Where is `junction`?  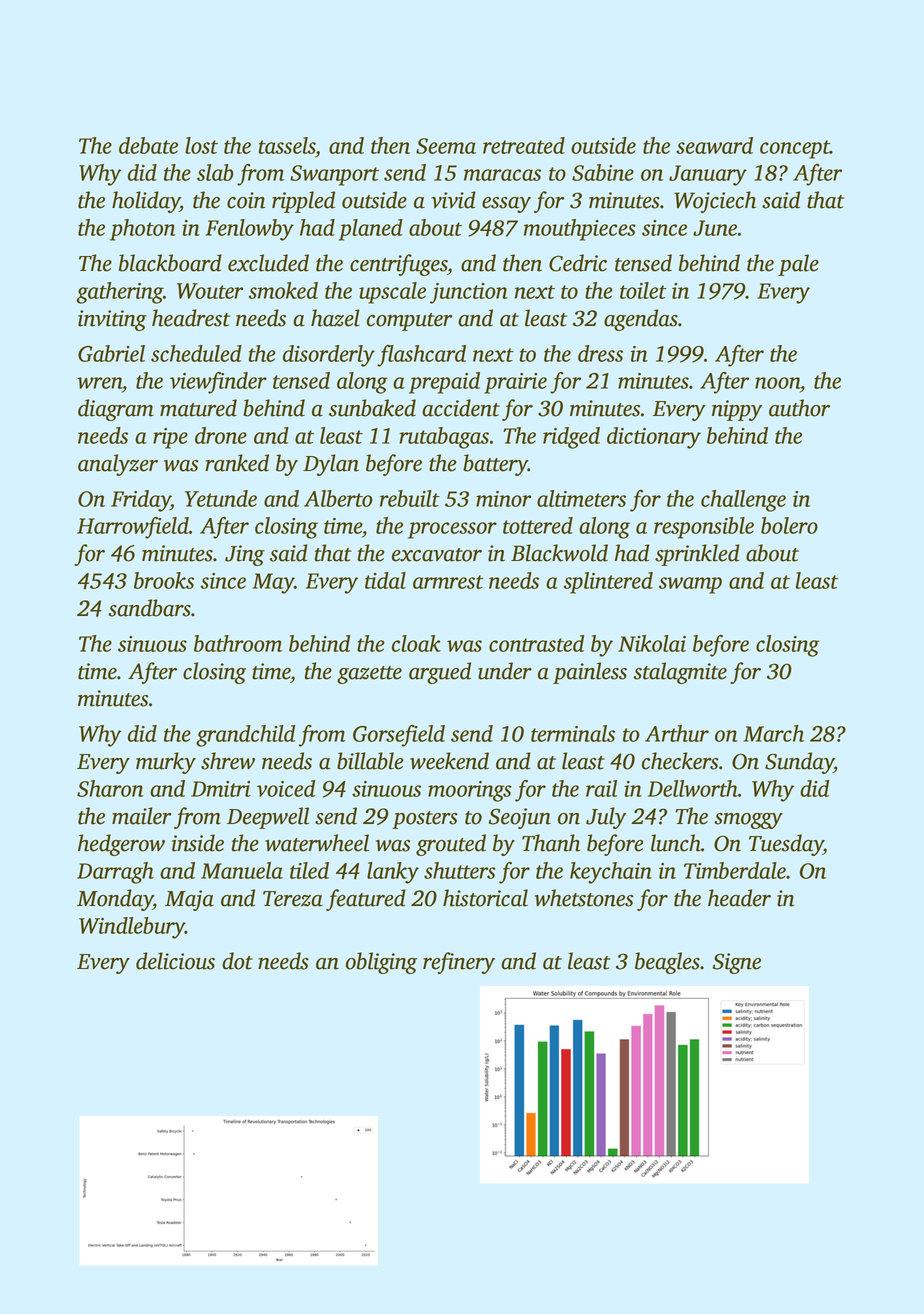 junction is located at coordinates (469, 293).
